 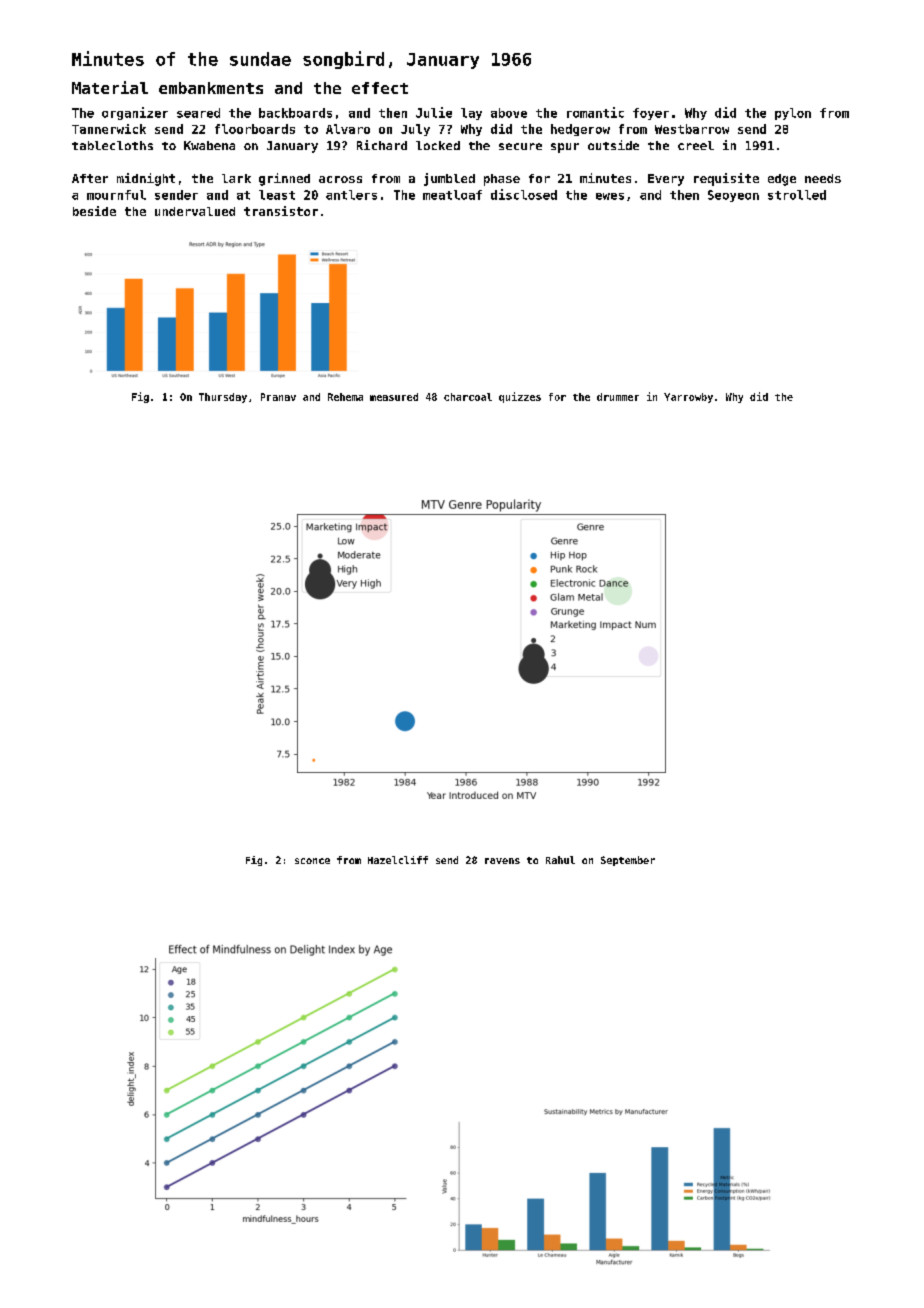 I want to click on Rehema, so click(x=345, y=397).
